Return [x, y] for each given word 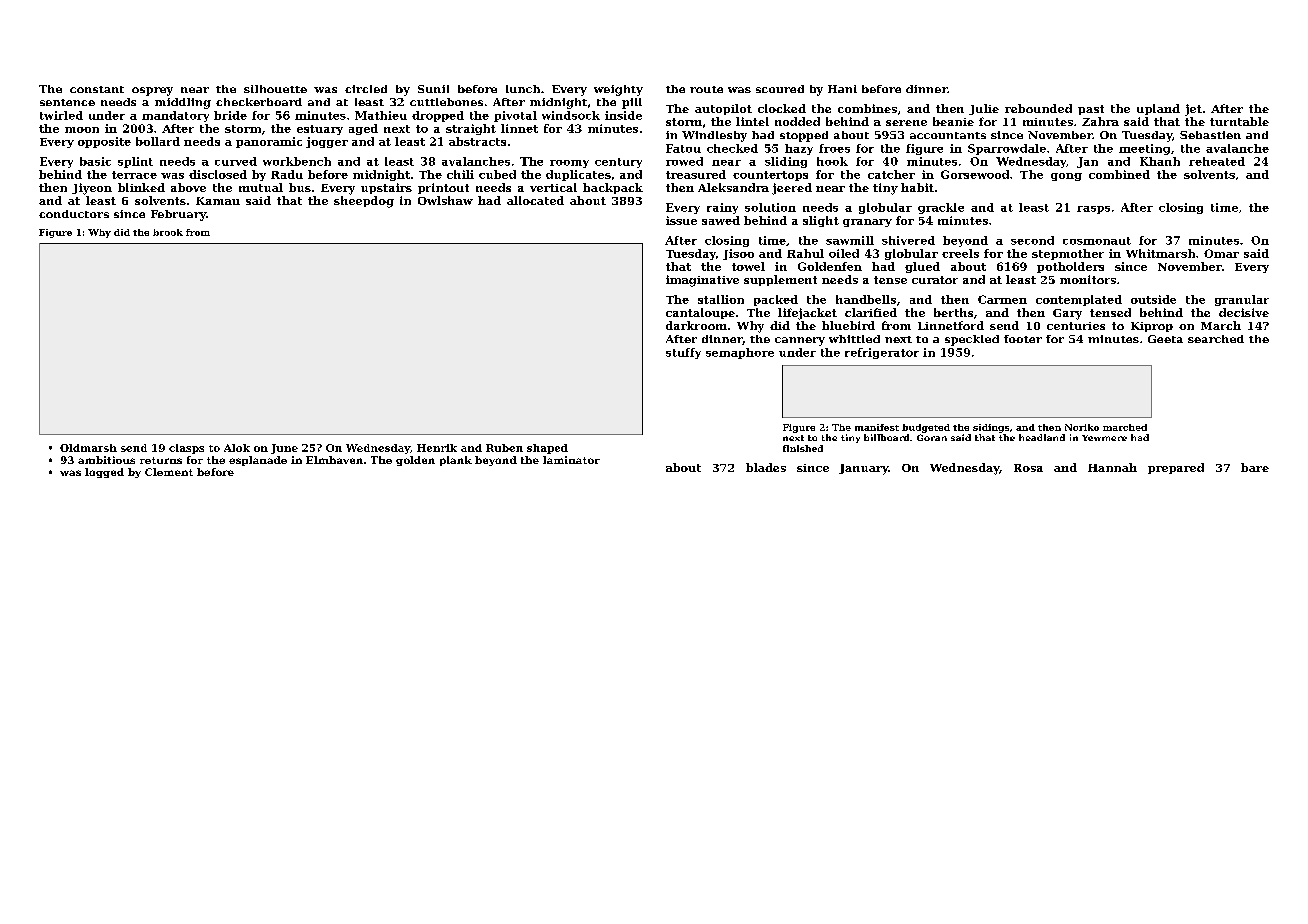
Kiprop [1152, 327]
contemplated [1079, 300]
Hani [842, 89]
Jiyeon [92, 189]
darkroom [696, 325]
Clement [169, 472]
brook [168, 232]
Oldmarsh [88, 448]
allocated [535, 200]
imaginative [702, 281]
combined [1119, 174]
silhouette [275, 89]
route [706, 89]
